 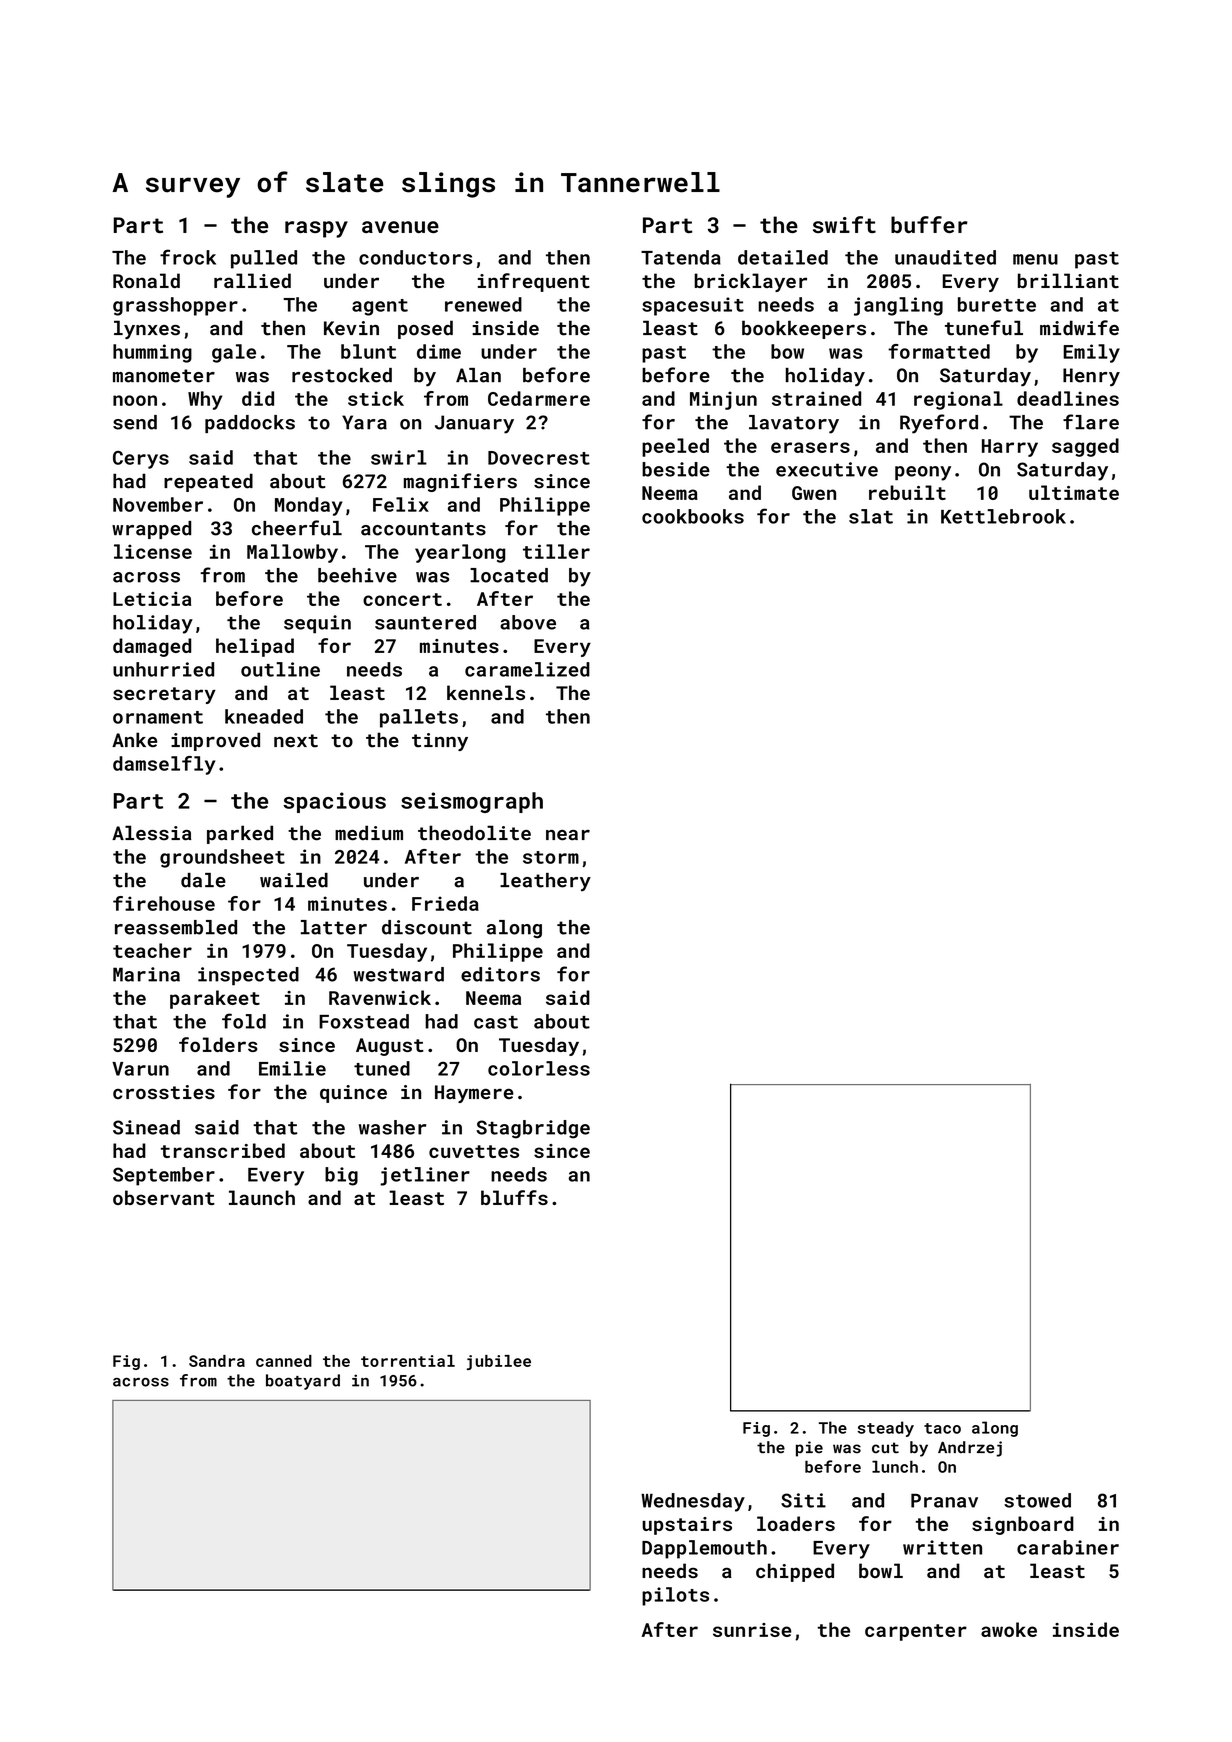 What do you see at coordinates (675, 1596) in the screenshot?
I see `pilots` at bounding box center [675, 1596].
